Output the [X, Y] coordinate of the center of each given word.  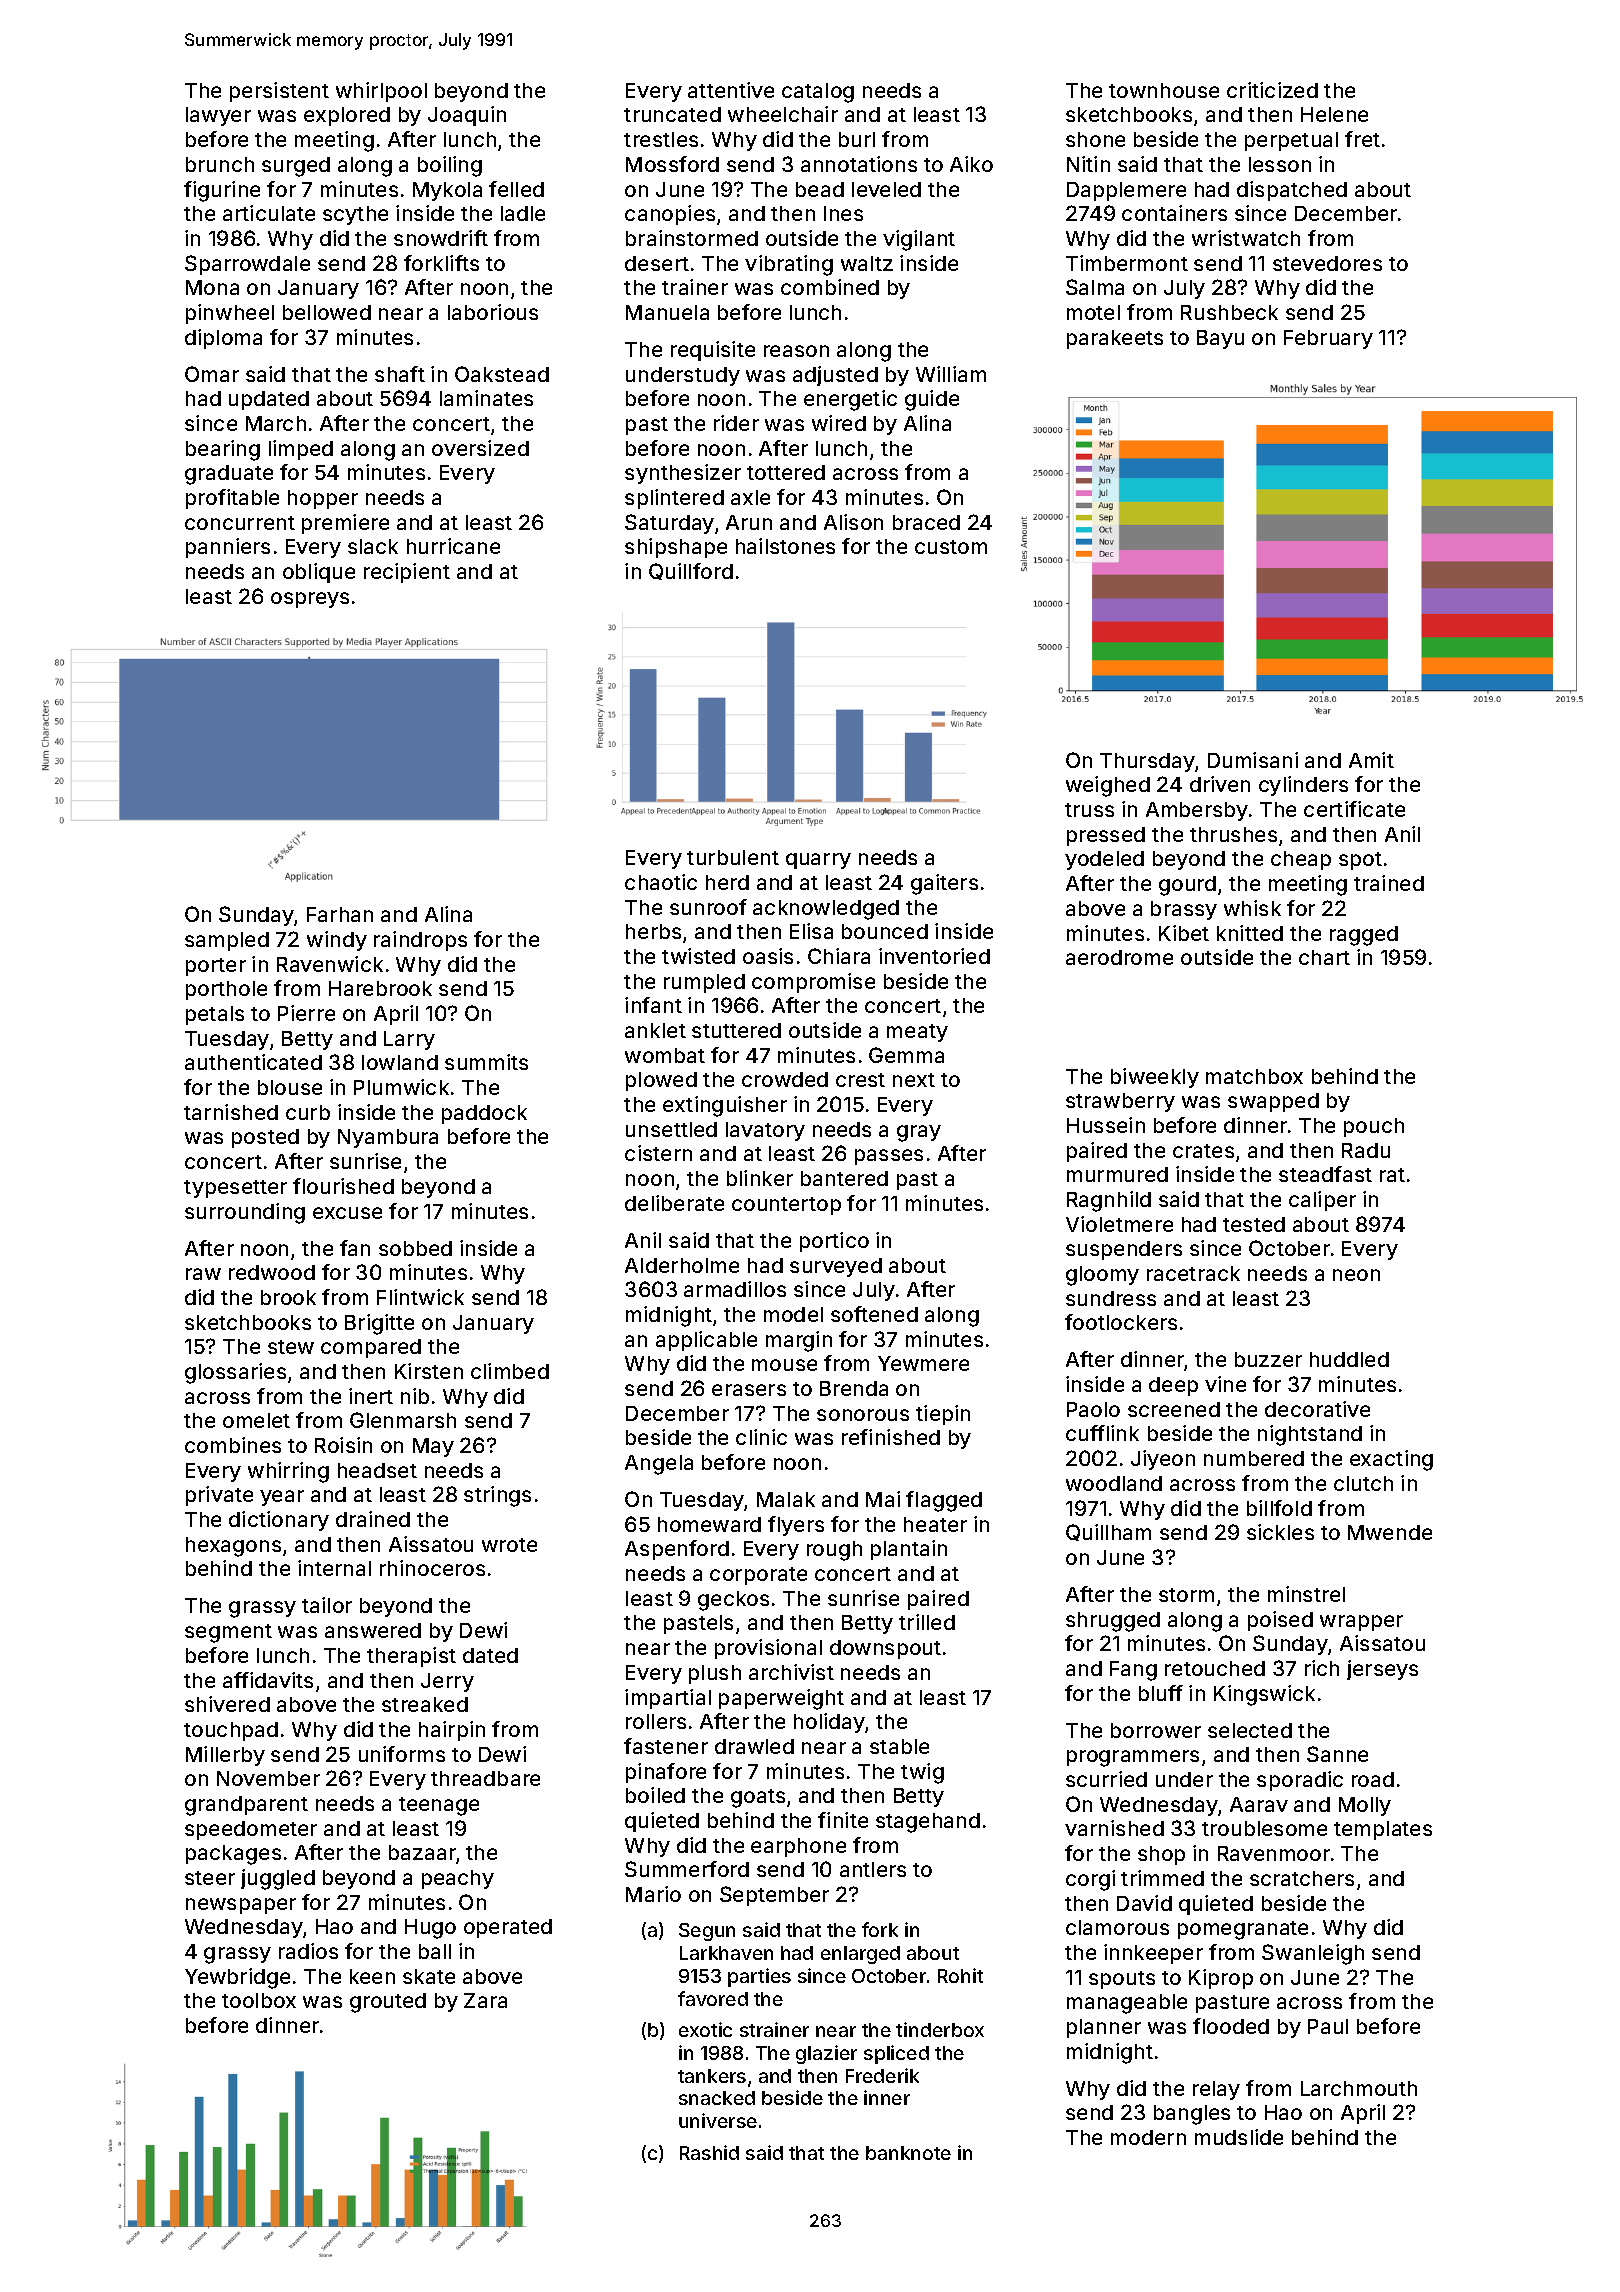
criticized [1272, 90]
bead [820, 189]
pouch [1374, 1127]
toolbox [259, 2000]
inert [371, 1396]
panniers [228, 548]
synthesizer [683, 474]
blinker [760, 1178]
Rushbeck [1229, 312]
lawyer [218, 116]
